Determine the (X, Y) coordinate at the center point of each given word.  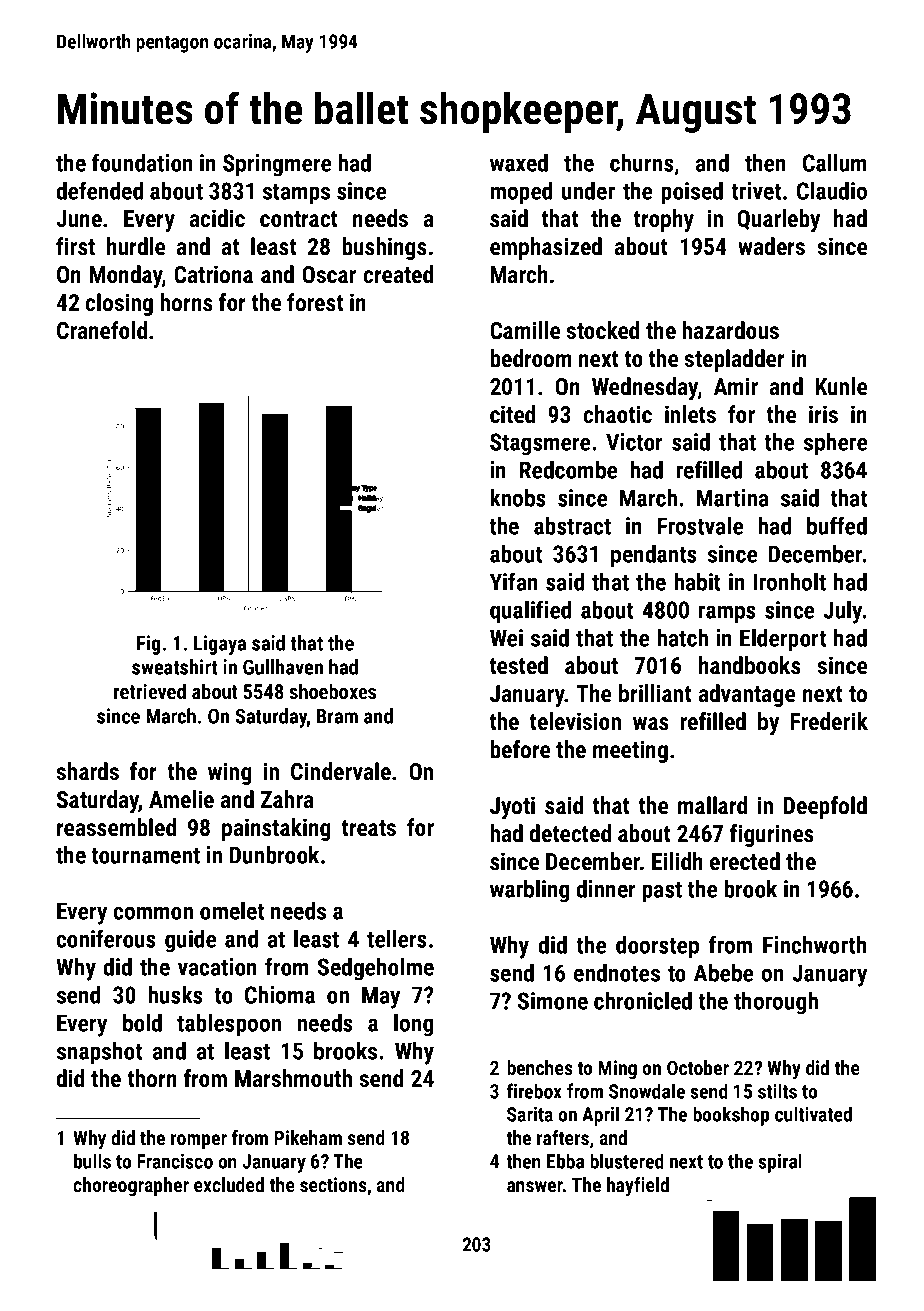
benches (540, 1067)
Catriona (213, 274)
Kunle (841, 386)
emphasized (546, 248)
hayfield (638, 1186)
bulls (92, 1161)
